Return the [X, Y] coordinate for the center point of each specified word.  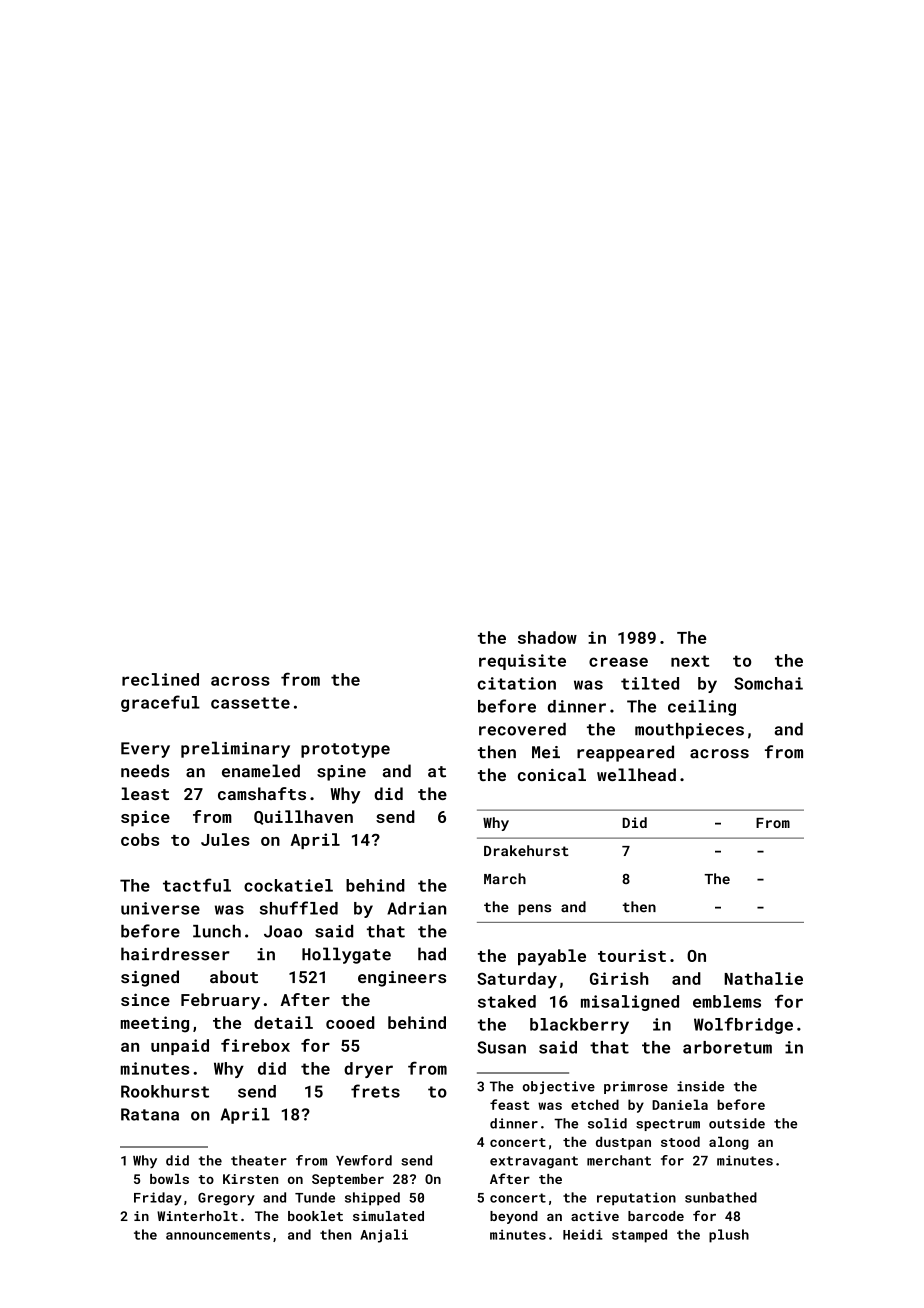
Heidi [583, 1234]
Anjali [384, 1236]
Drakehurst [526, 850]
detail [283, 1022]
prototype [345, 750]
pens [534, 909]
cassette [250, 703]
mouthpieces [689, 731]
